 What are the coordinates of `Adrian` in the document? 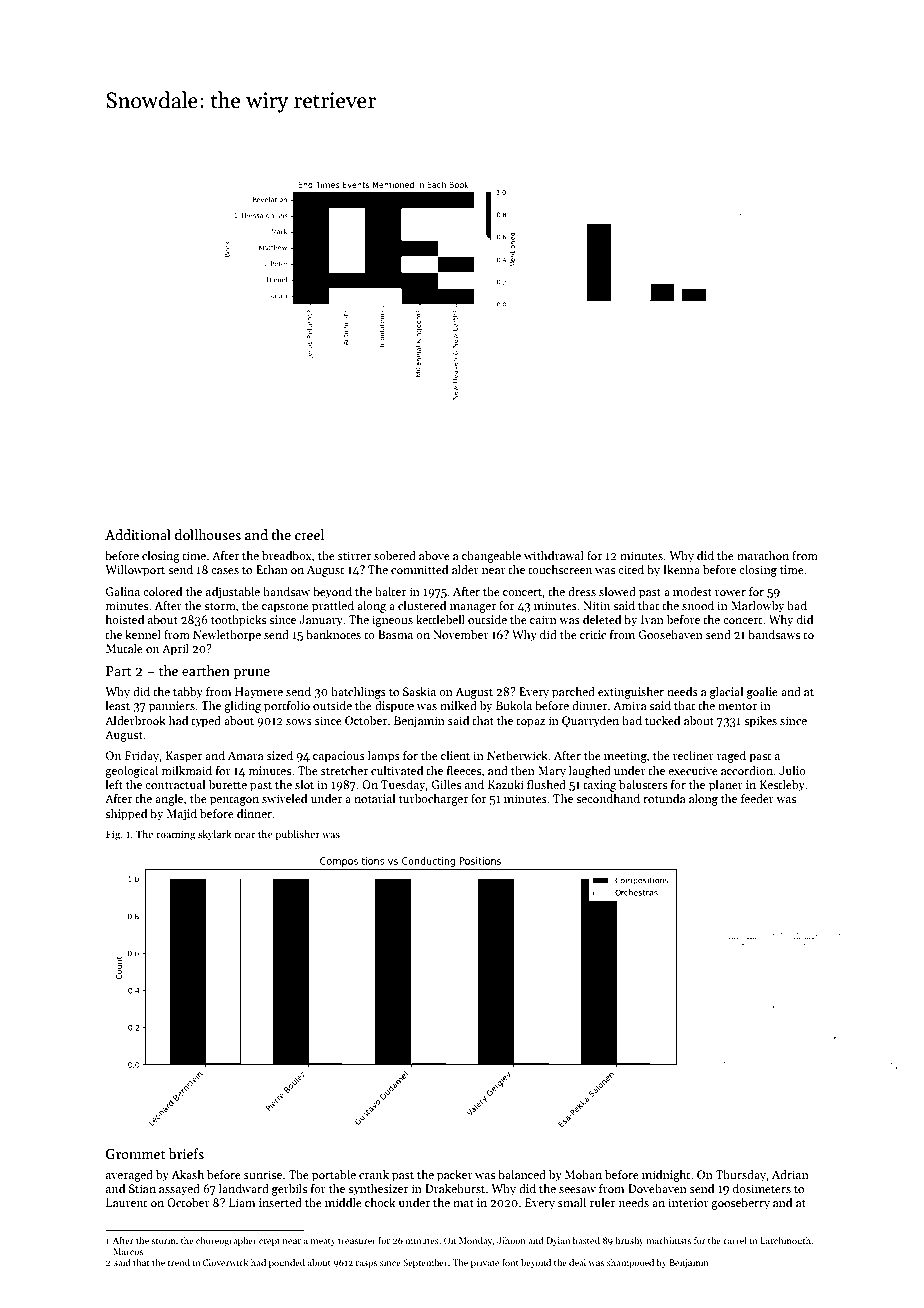 It's located at (790, 1174).
